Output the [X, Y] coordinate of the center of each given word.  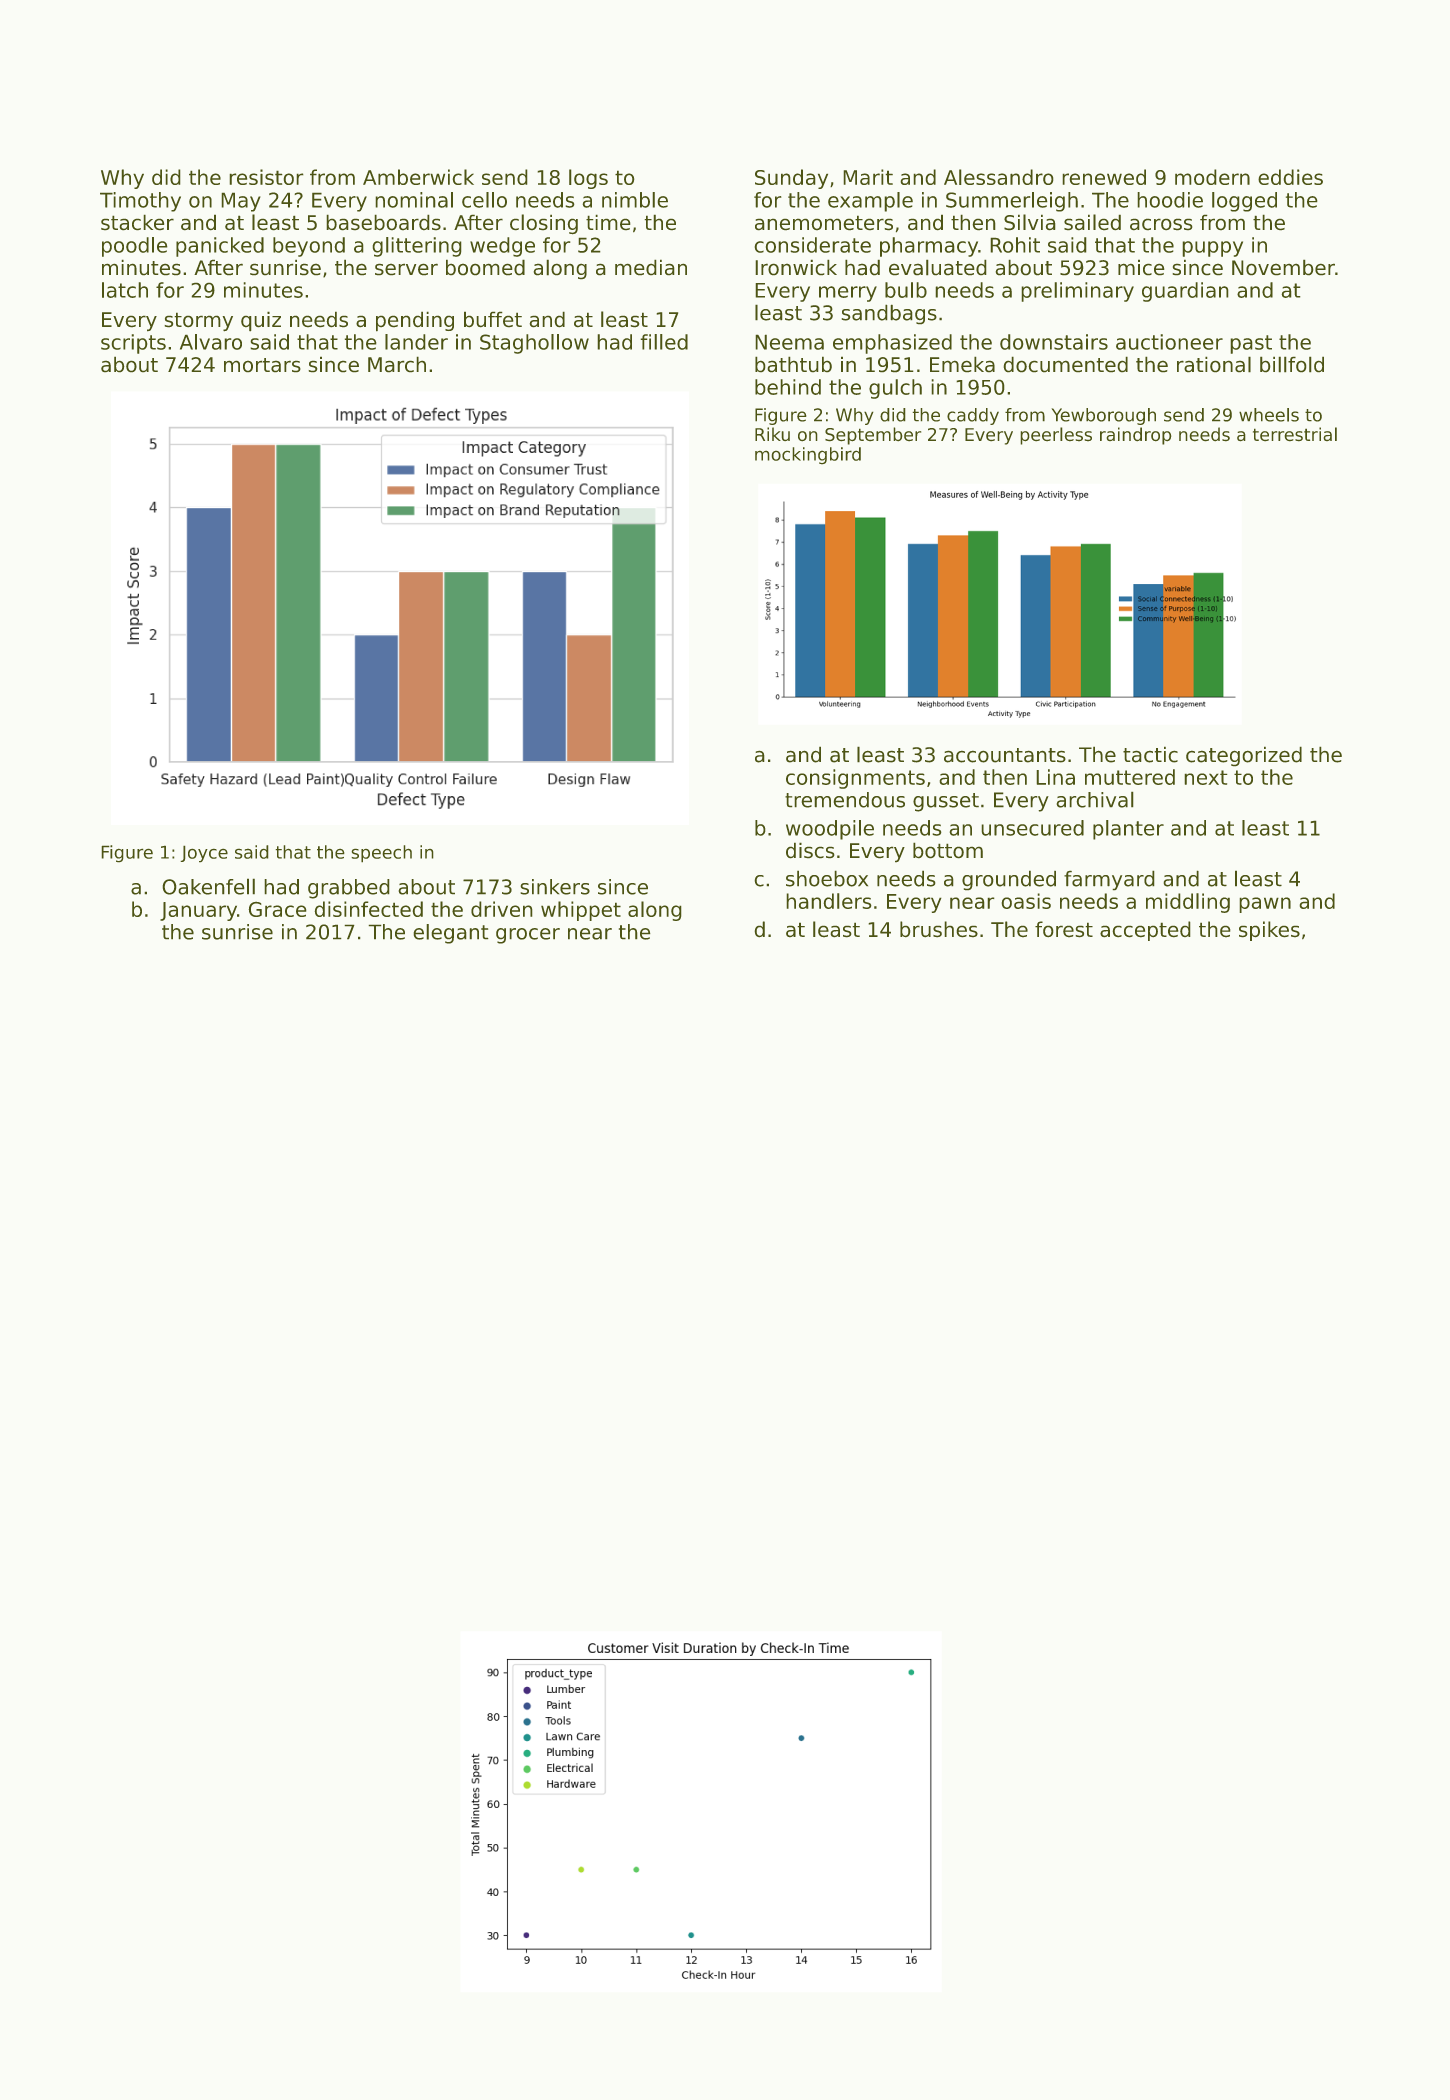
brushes [939, 929]
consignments [855, 779]
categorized [1244, 756]
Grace [277, 909]
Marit [868, 177]
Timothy [140, 202]
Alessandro [999, 177]
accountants [1005, 755]
